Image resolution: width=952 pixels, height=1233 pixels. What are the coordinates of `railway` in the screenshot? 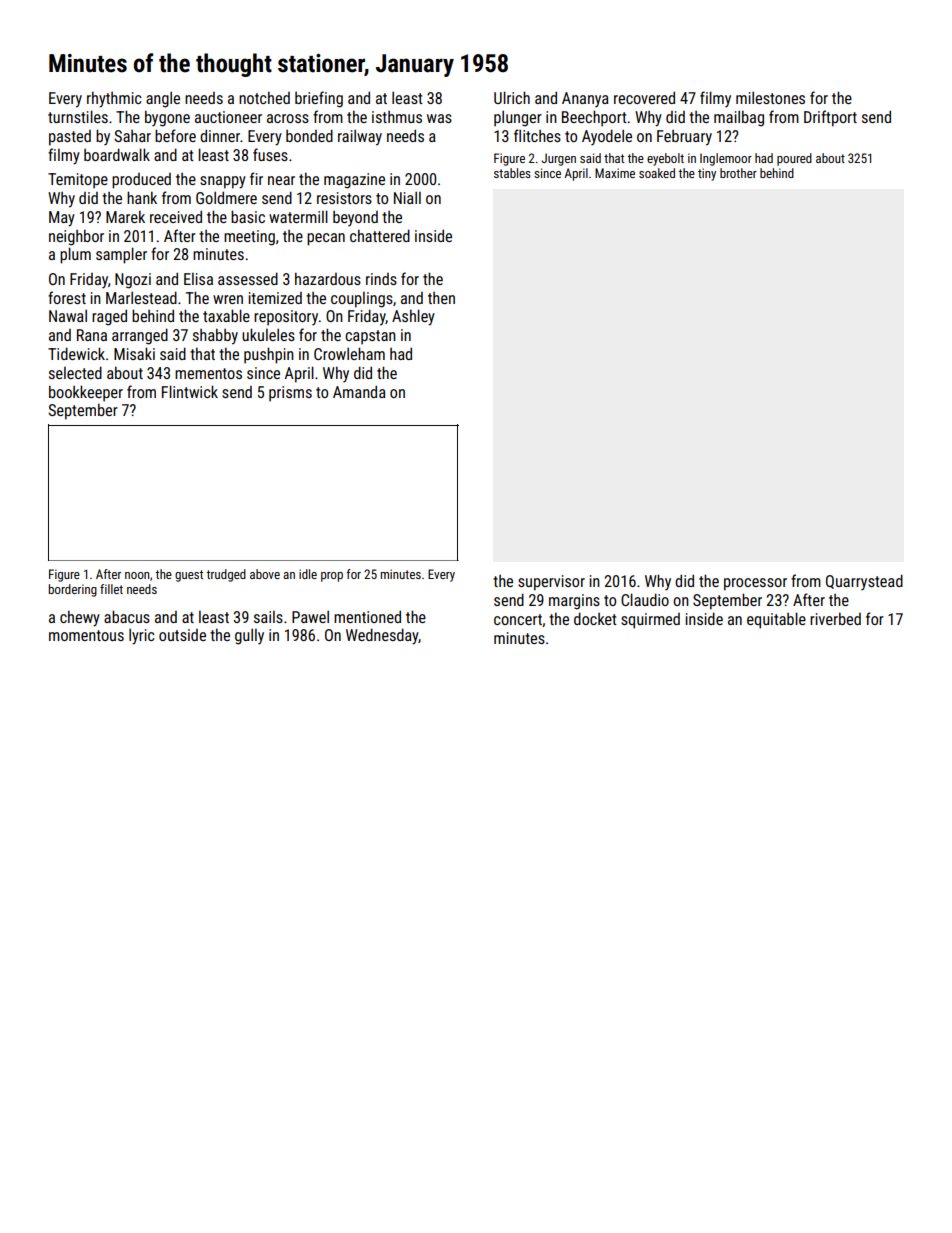 It's located at (360, 138).
